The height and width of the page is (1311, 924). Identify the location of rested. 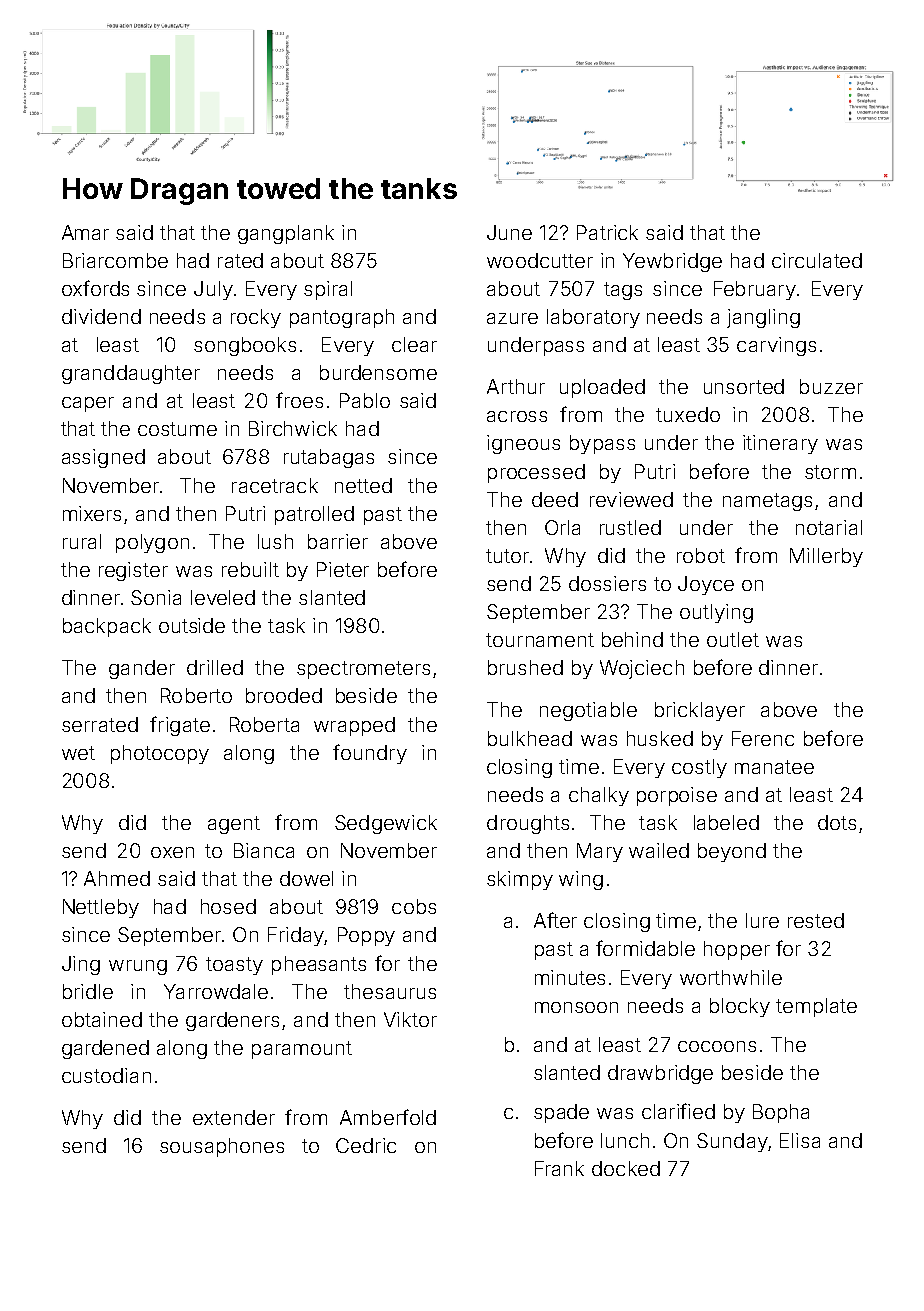
(816, 920).
